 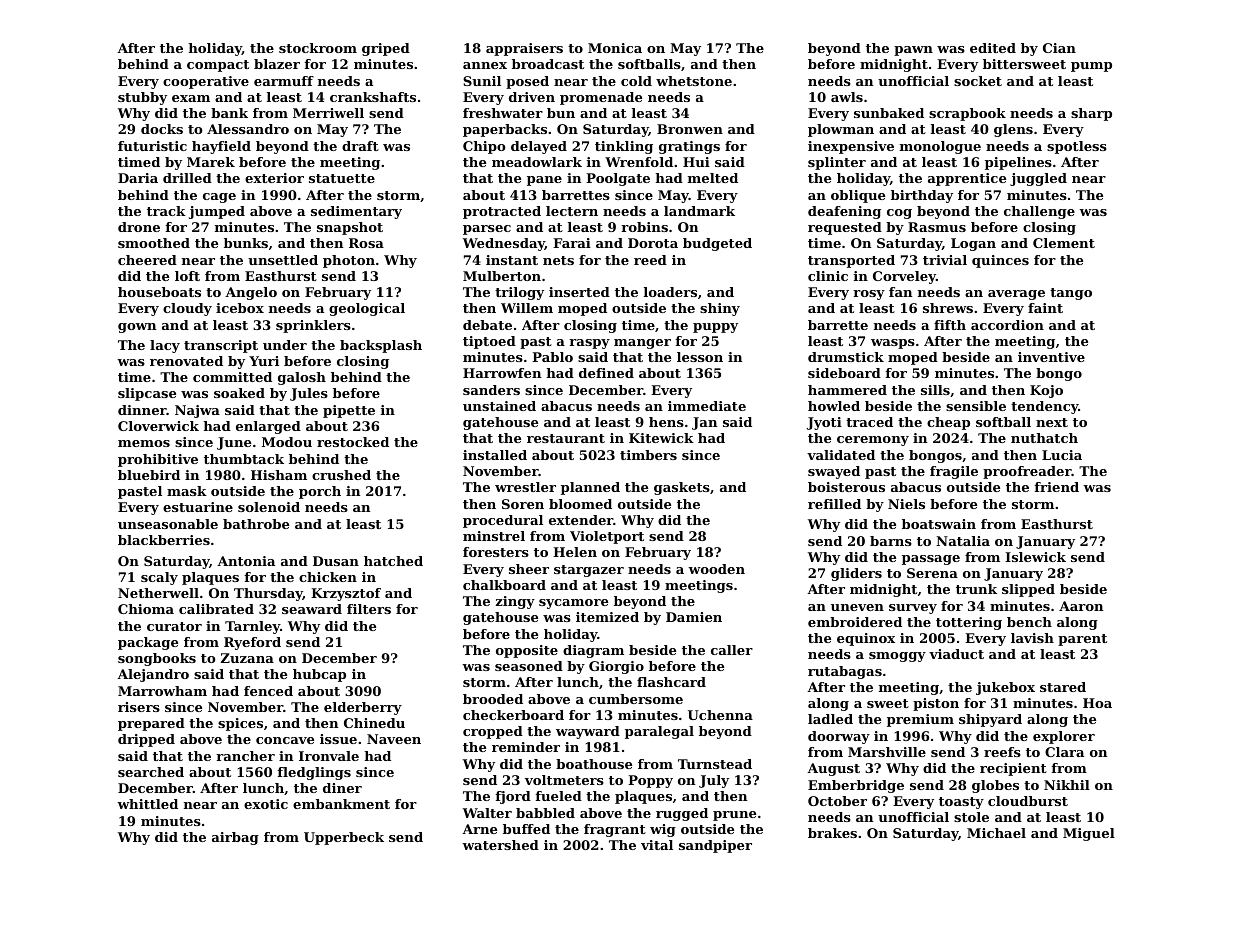 What do you see at coordinates (963, 541) in the image?
I see `Natalia` at bounding box center [963, 541].
